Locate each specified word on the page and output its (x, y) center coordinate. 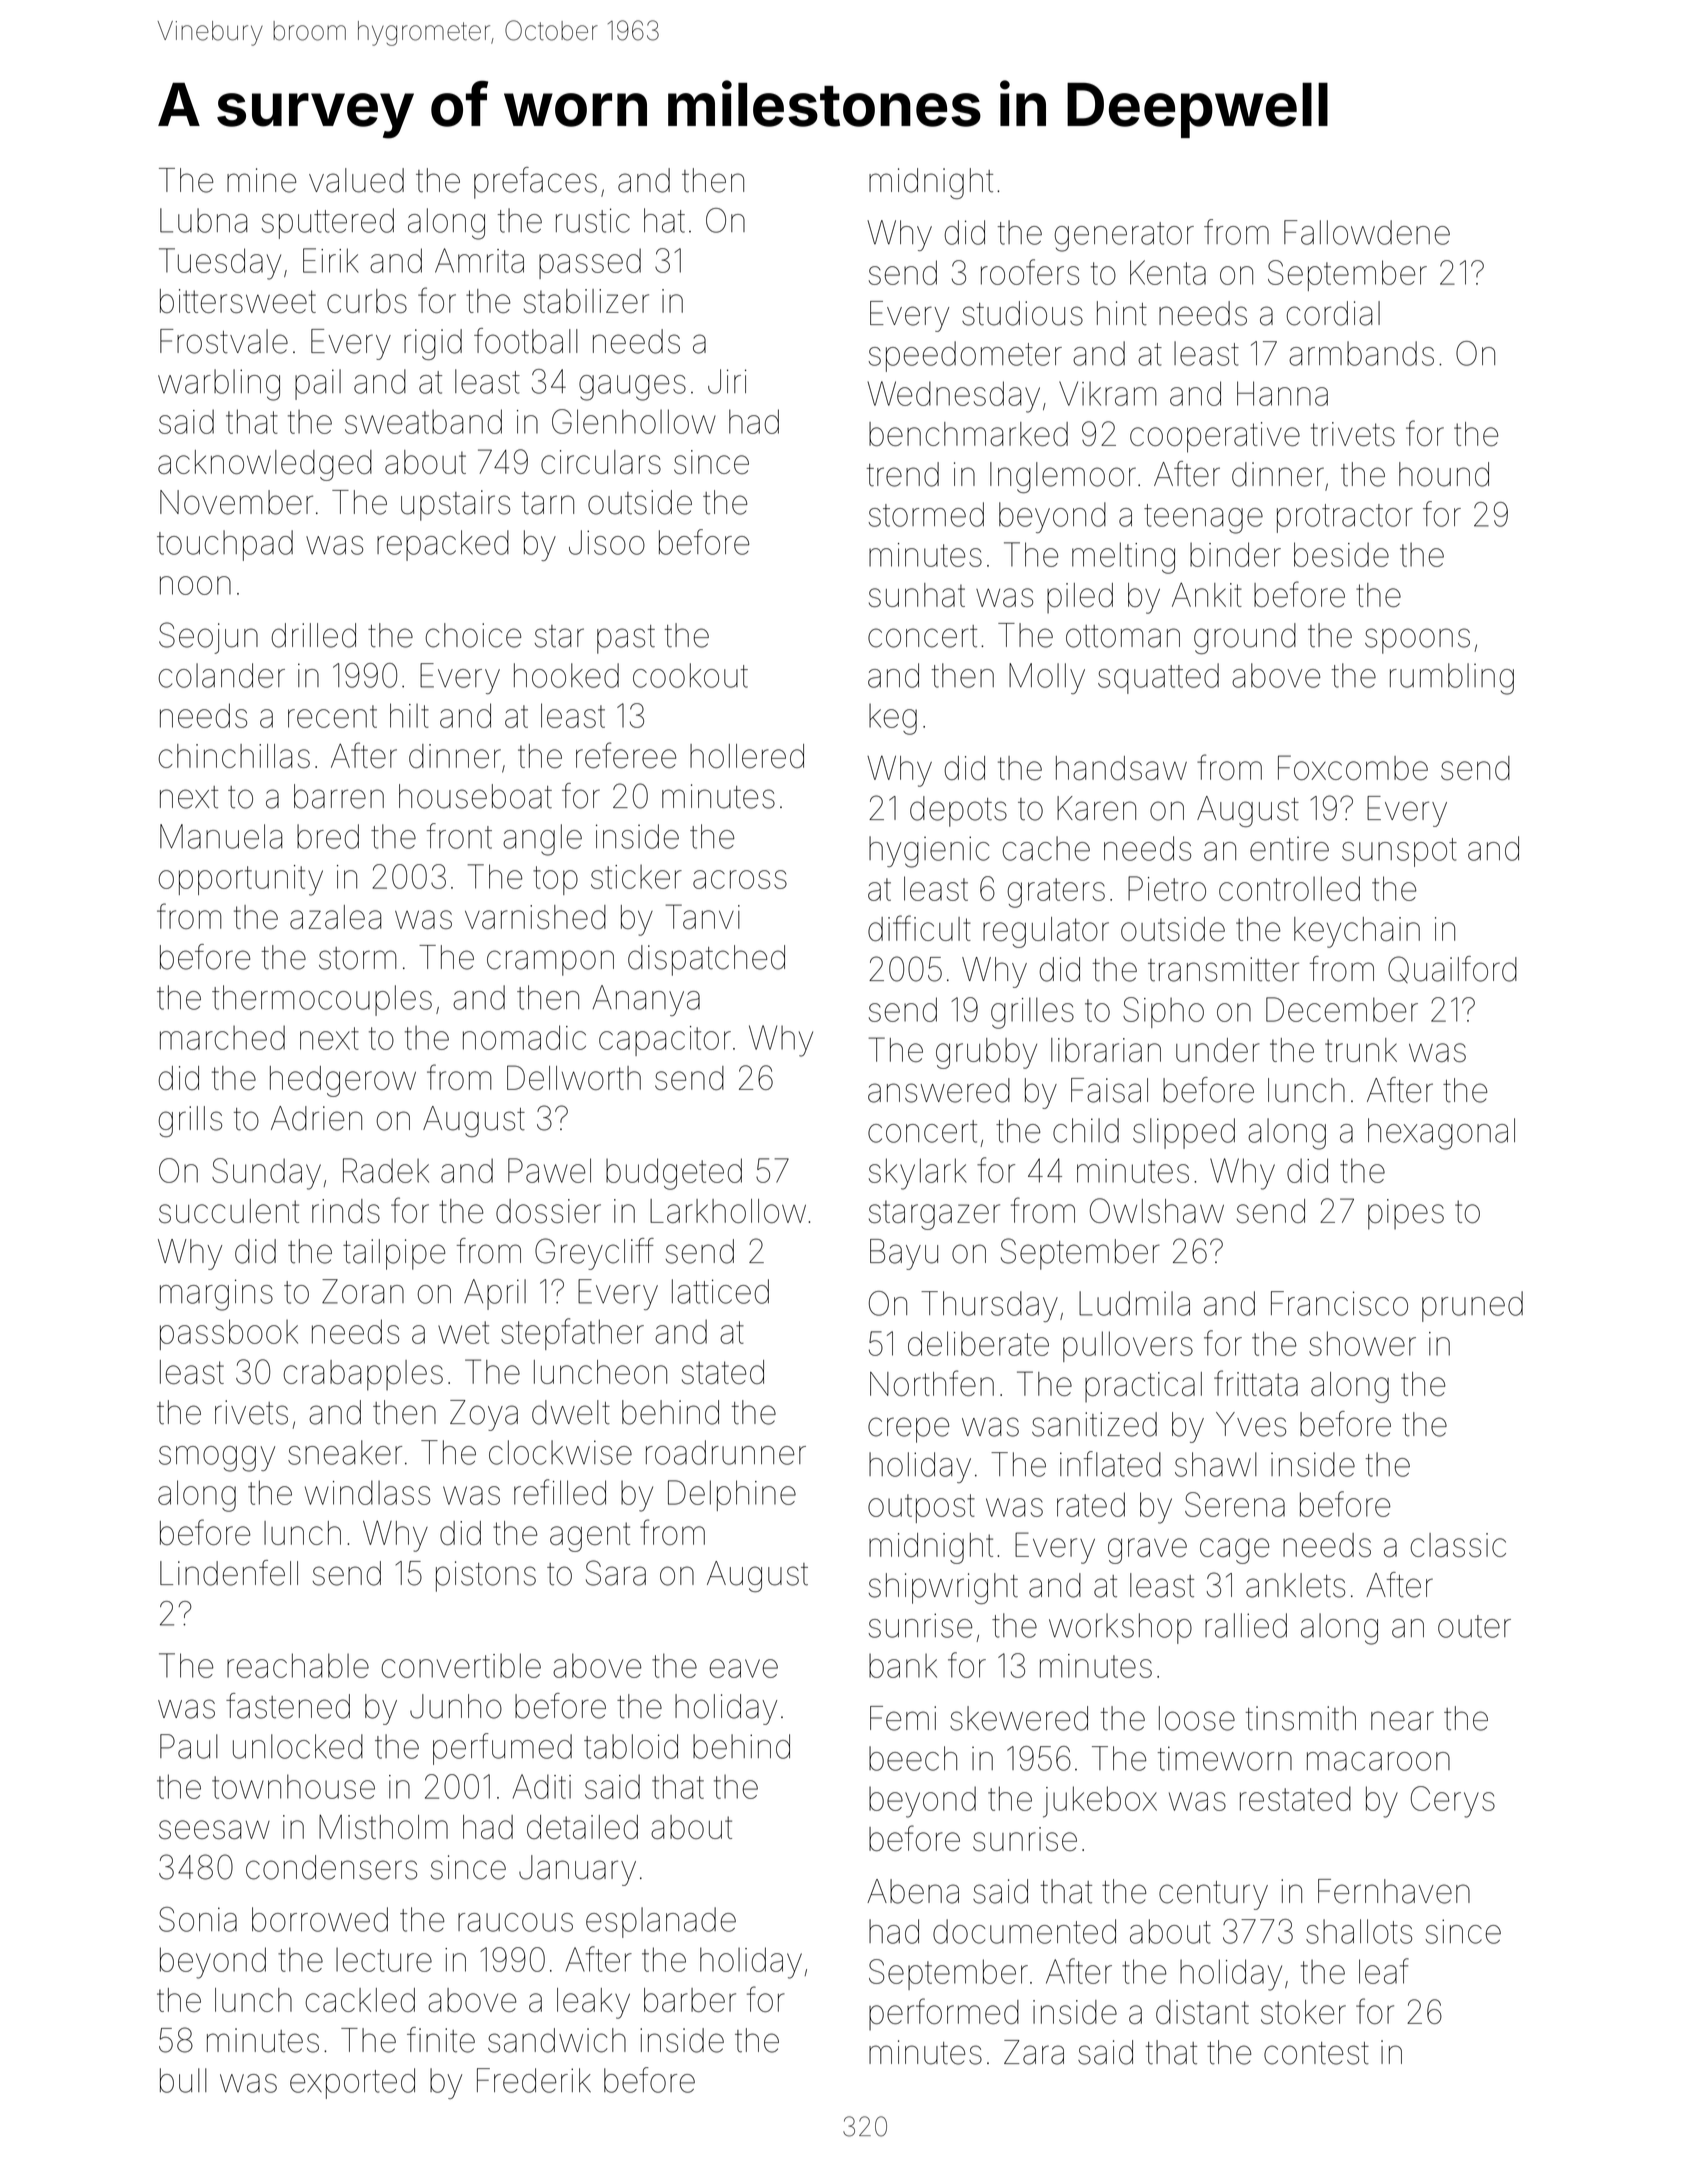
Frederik (534, 2080)
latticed (720, 1291)
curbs (367, 301)
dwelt (571, 1412)
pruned (1472, 1306)
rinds (346, 1211)
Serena (1235, 1504)
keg (893, 719)
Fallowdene (1367, 232)
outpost (921, 1508)
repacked (443, 545)
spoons (1417, 641)
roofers (1030, 272)
